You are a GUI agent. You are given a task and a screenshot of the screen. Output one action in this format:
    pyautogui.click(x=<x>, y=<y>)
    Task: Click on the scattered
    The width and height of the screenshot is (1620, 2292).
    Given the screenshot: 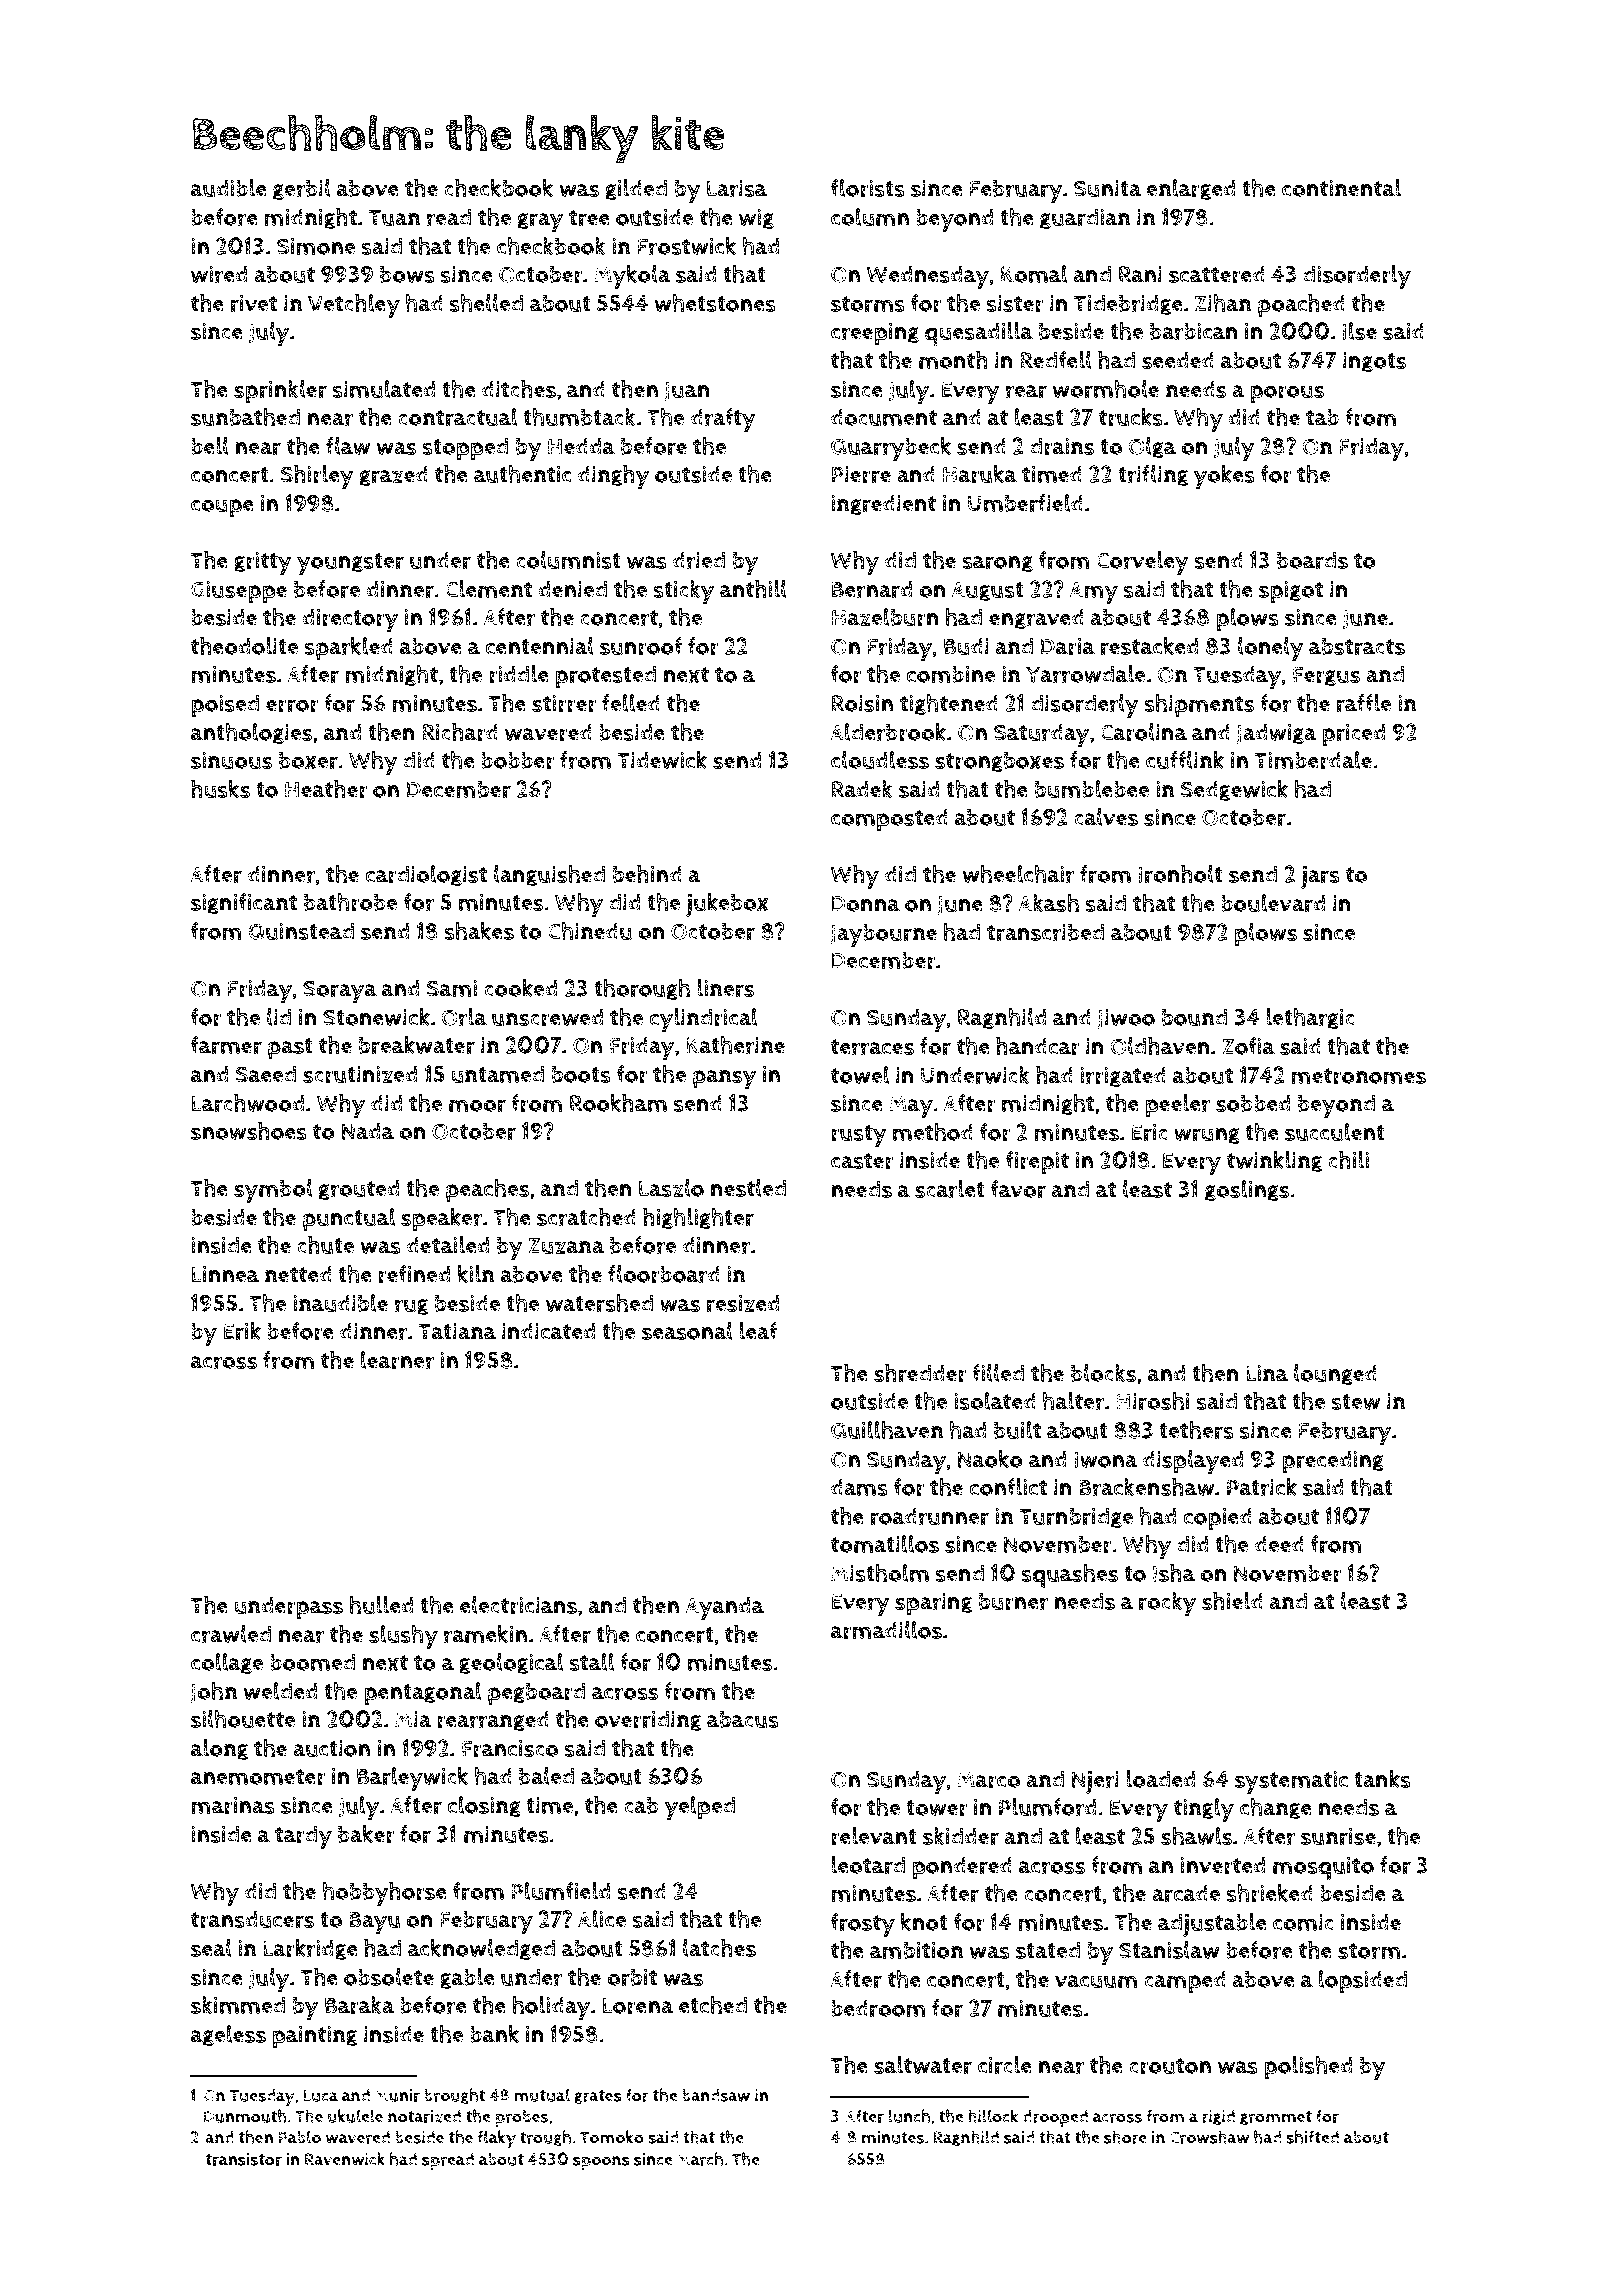 What is the action you would take?
    pyautogui.click(x=1217, y=274)
